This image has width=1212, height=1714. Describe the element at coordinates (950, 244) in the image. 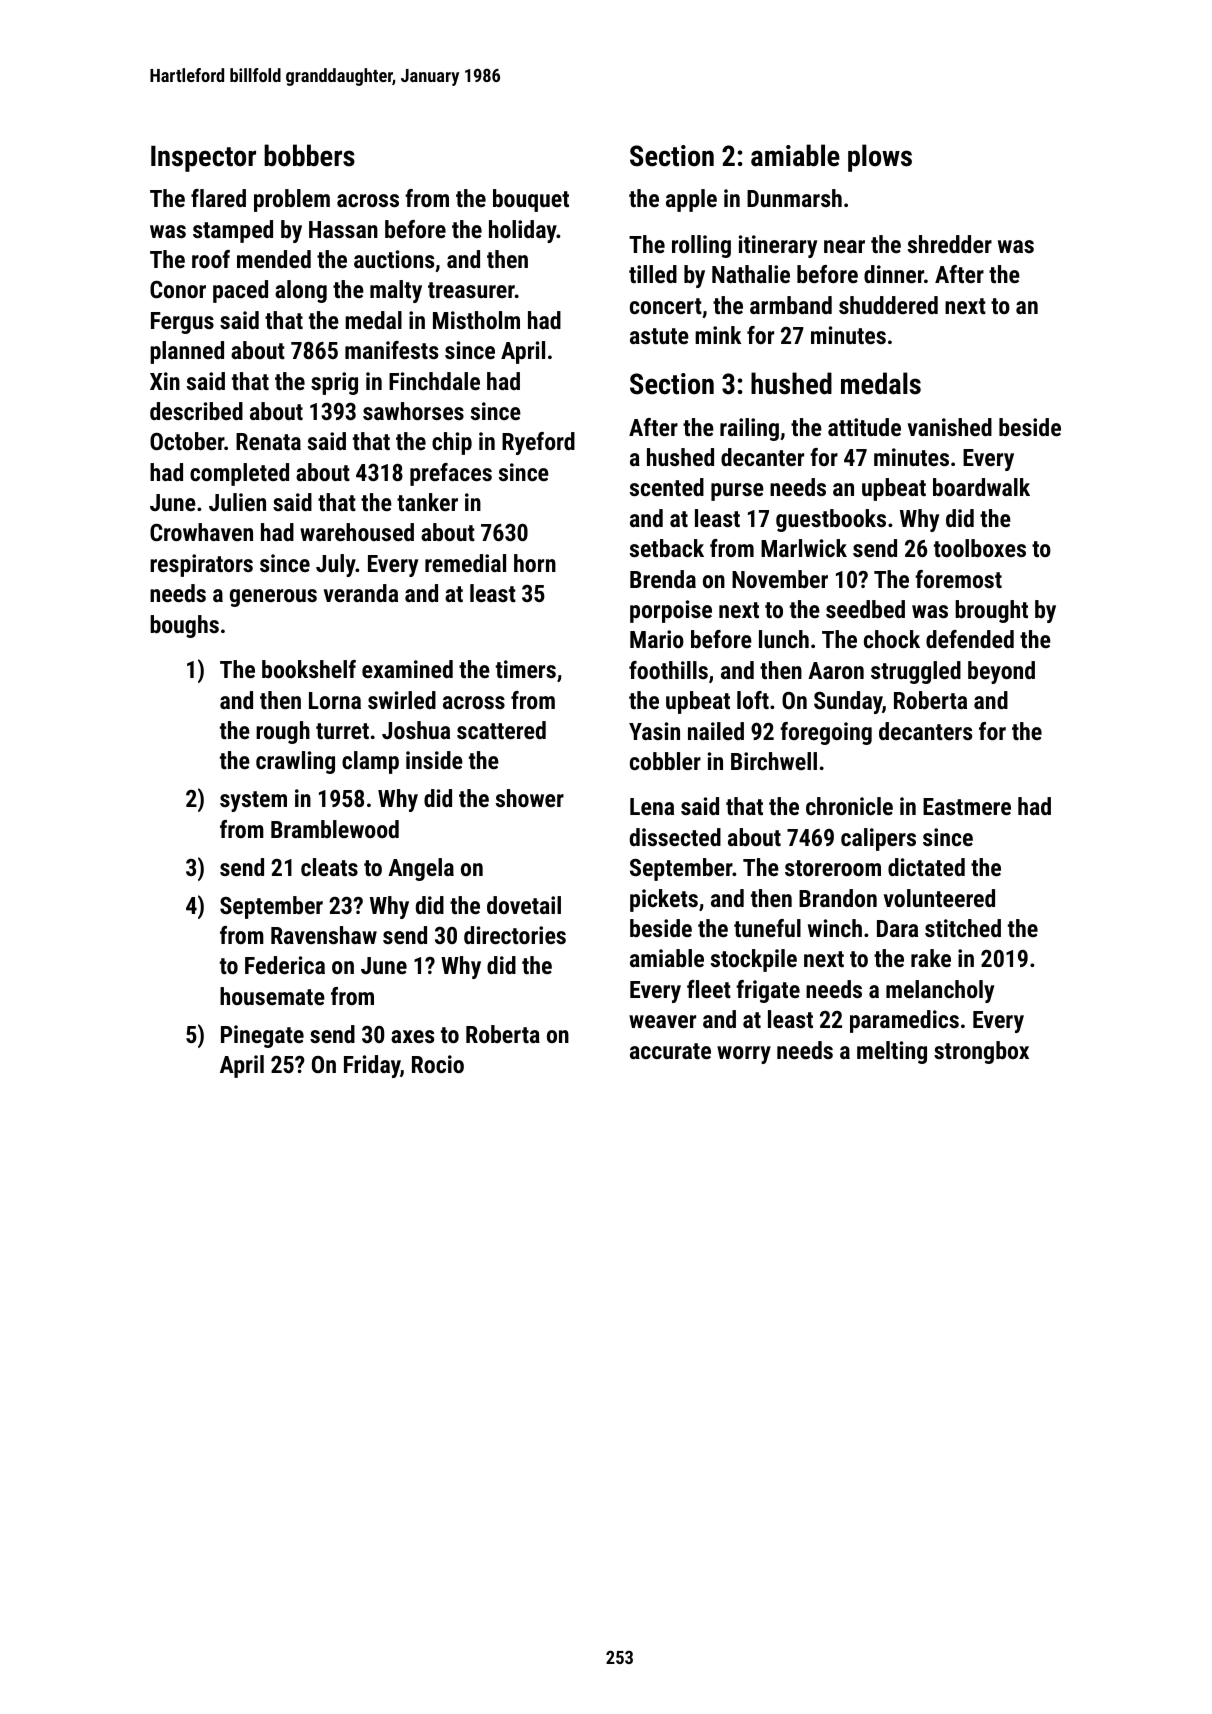

I see `shredder` at that location.
